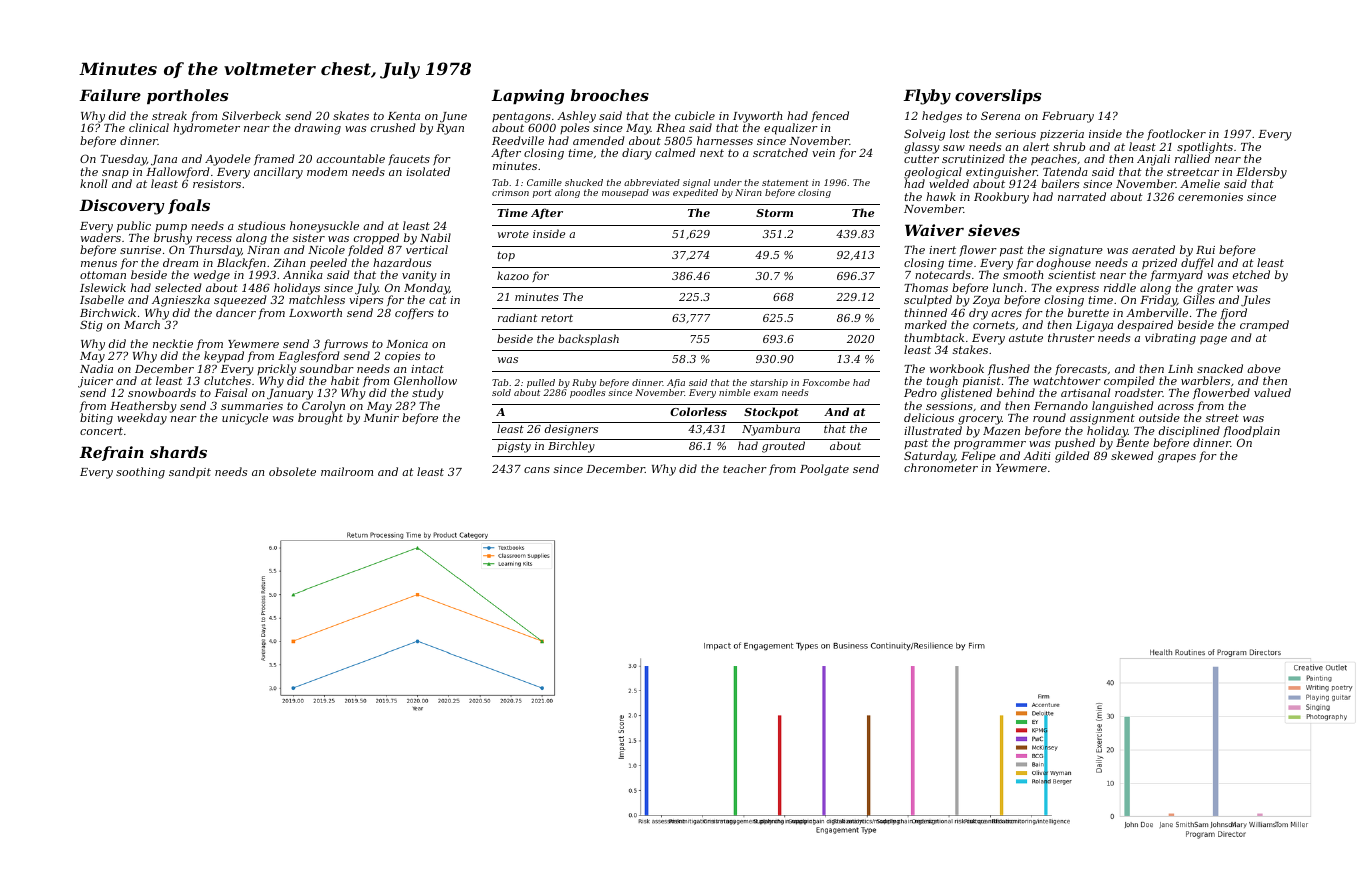 The height and width of the image is (887, 1372). Describe the element at coordinates (1000, 115) in the image. I see `Serena` at that location.
